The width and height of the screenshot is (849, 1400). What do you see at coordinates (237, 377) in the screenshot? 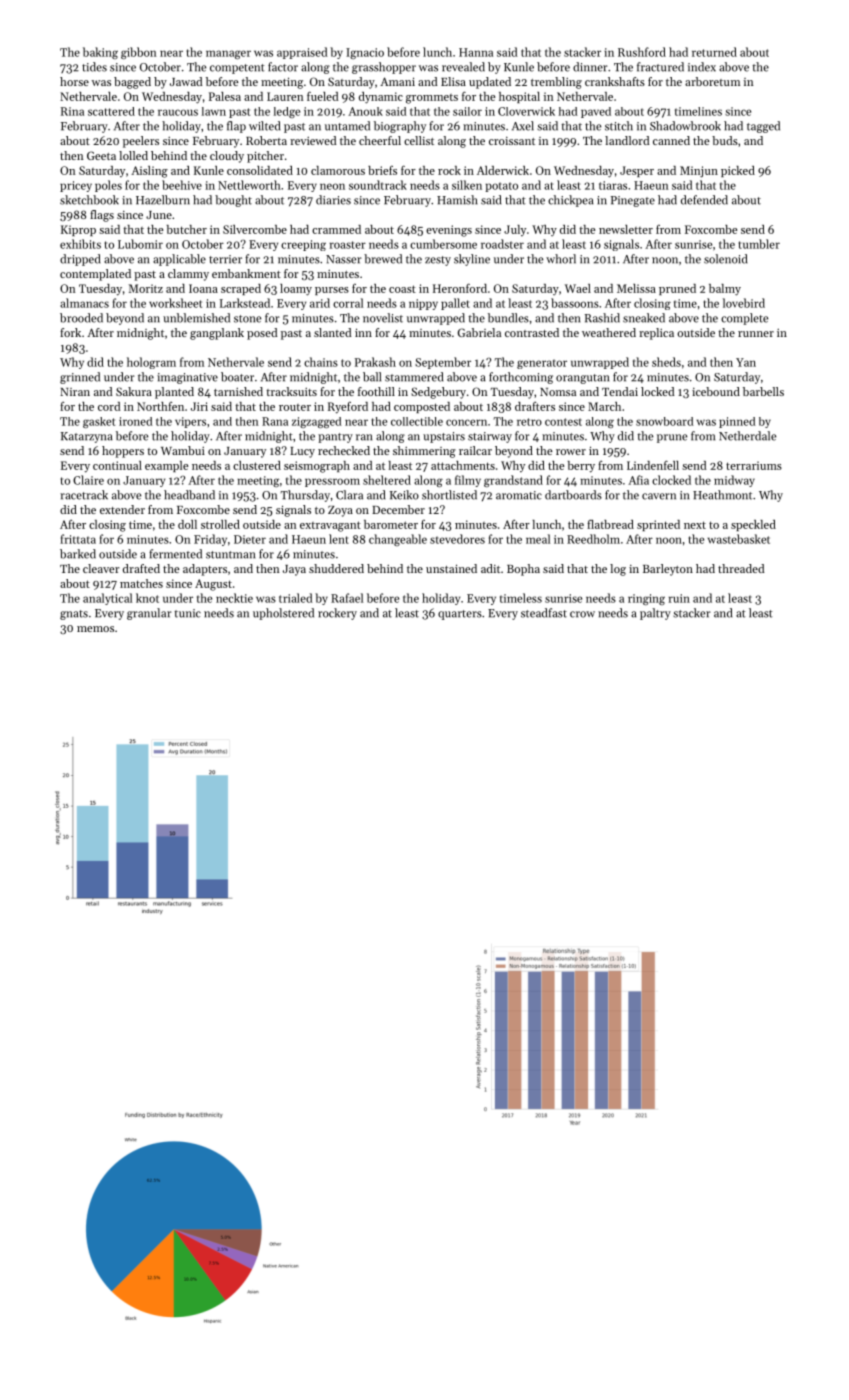
I see `boater` at bounding box center [237, 377].
